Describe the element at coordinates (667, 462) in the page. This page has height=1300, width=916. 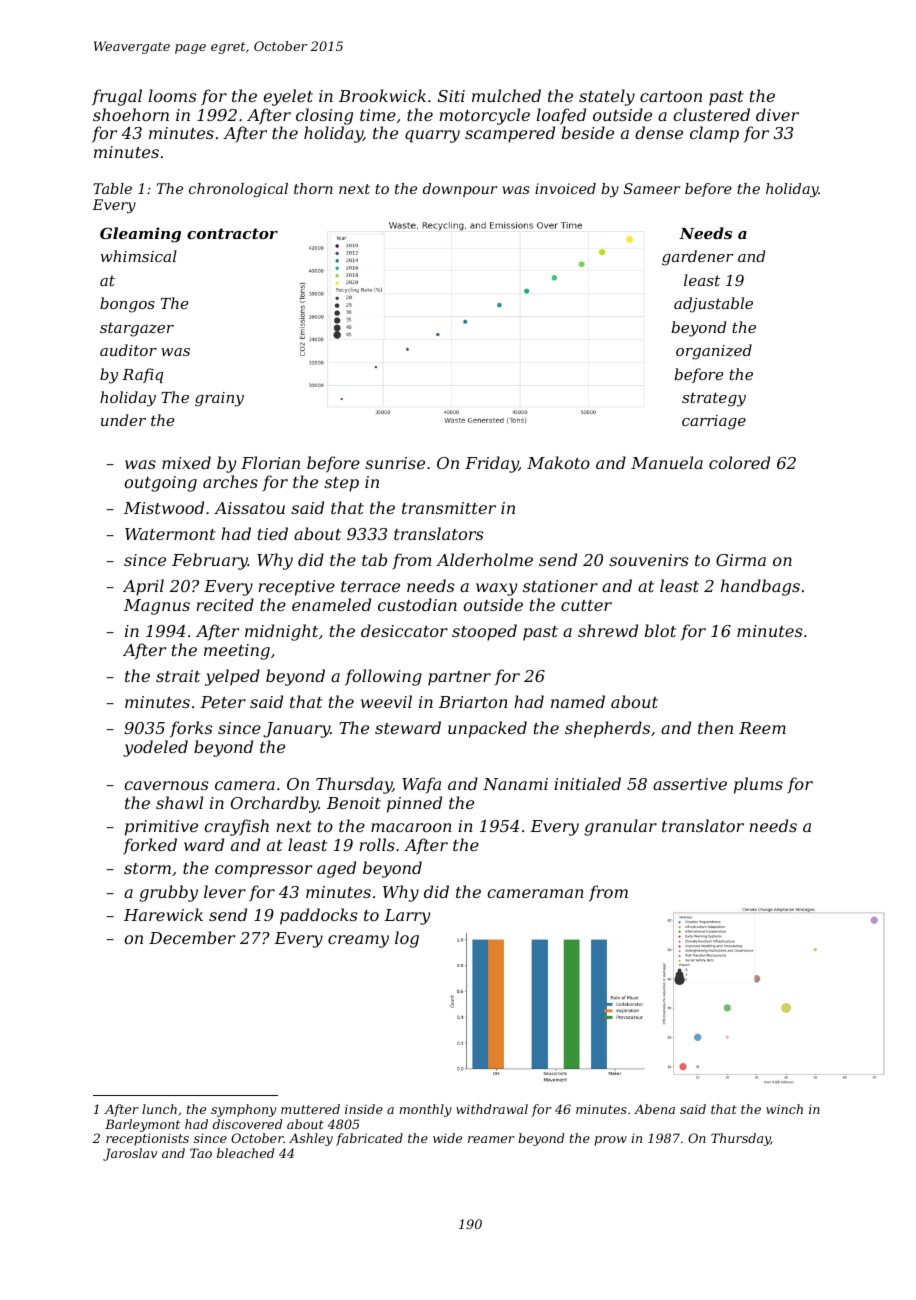
I see `Manuela` at that location.
